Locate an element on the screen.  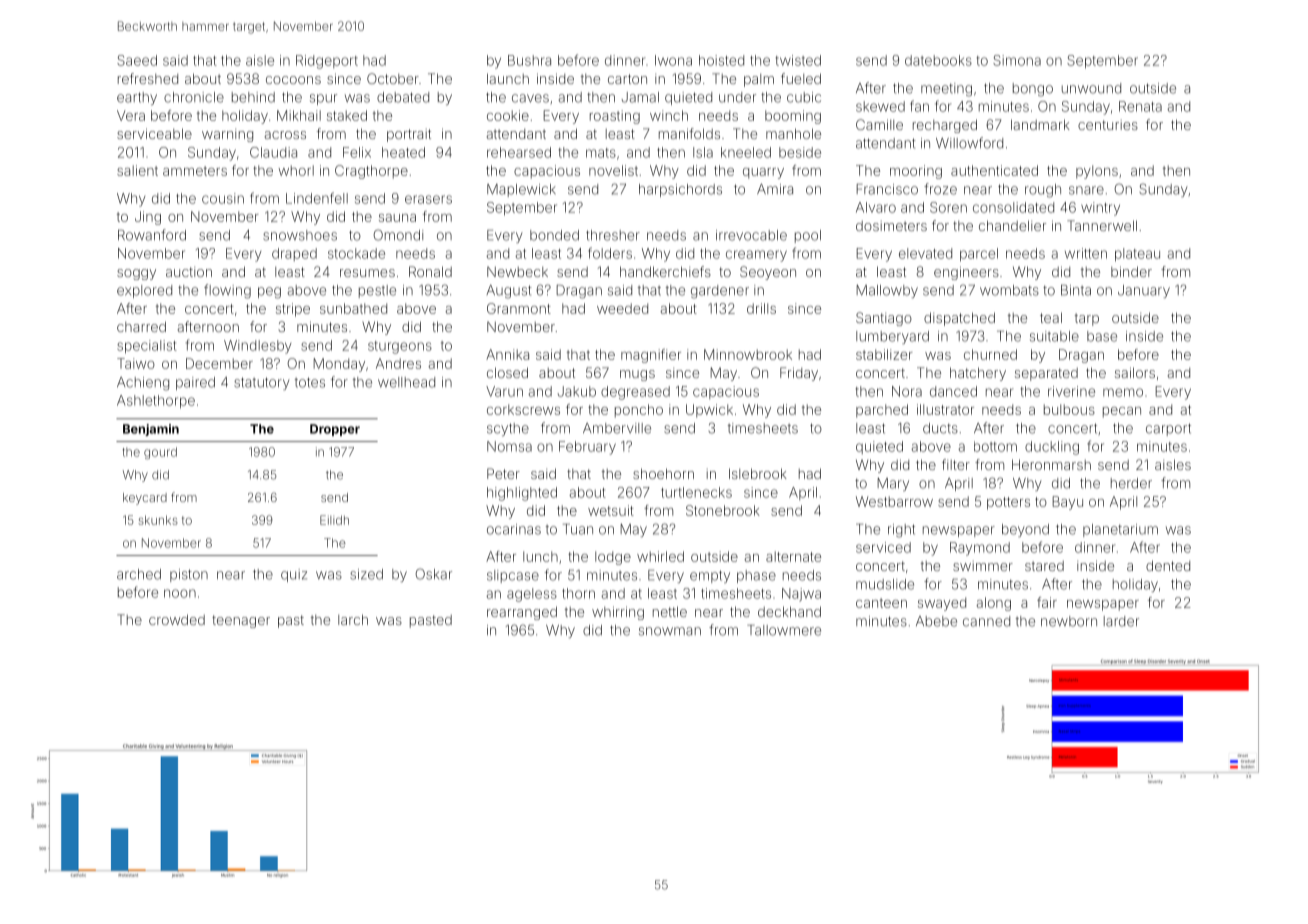
mats is located at coordinates (601, 153).
